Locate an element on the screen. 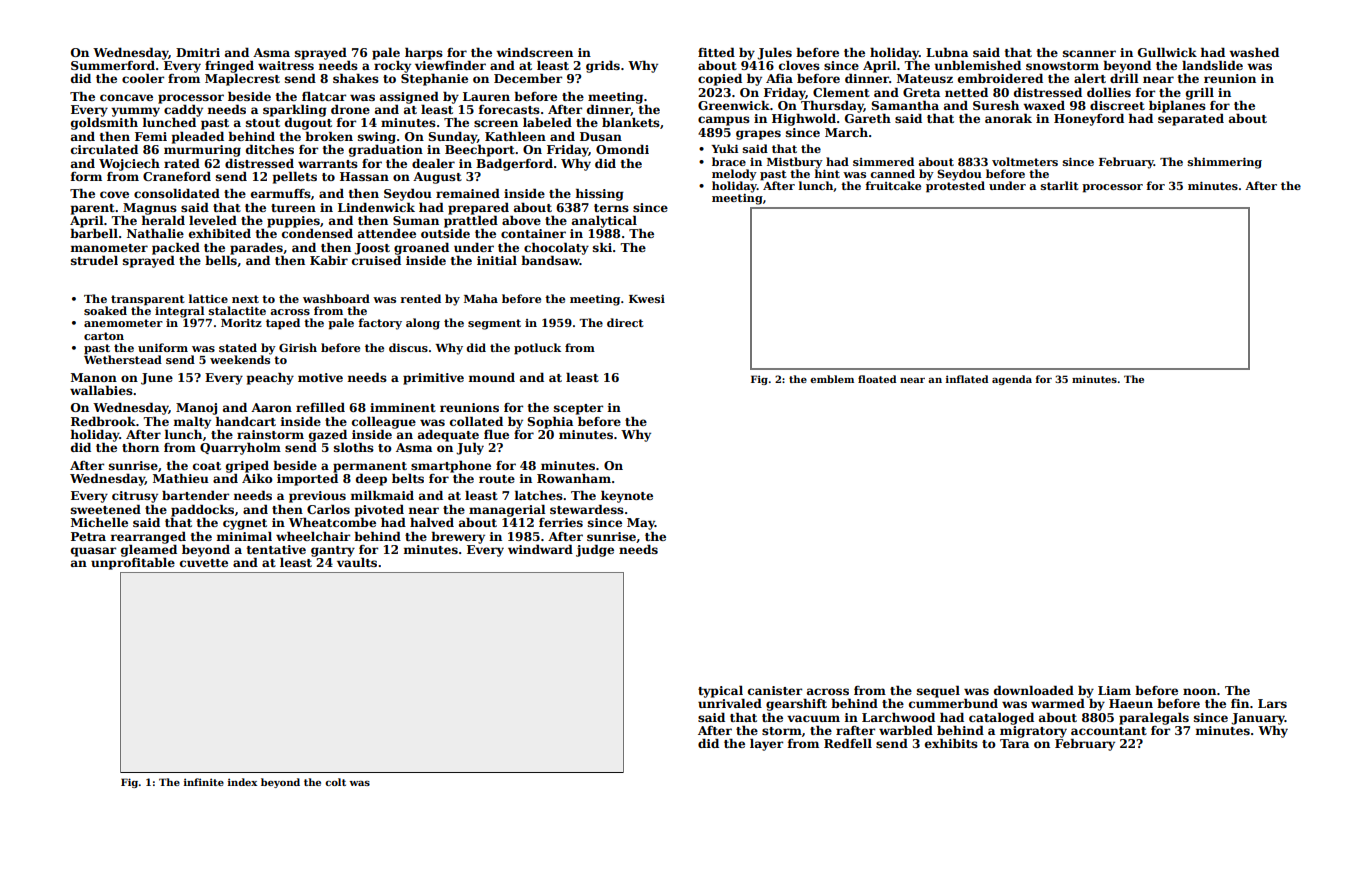  grids is located at coordinates (603, 66).
